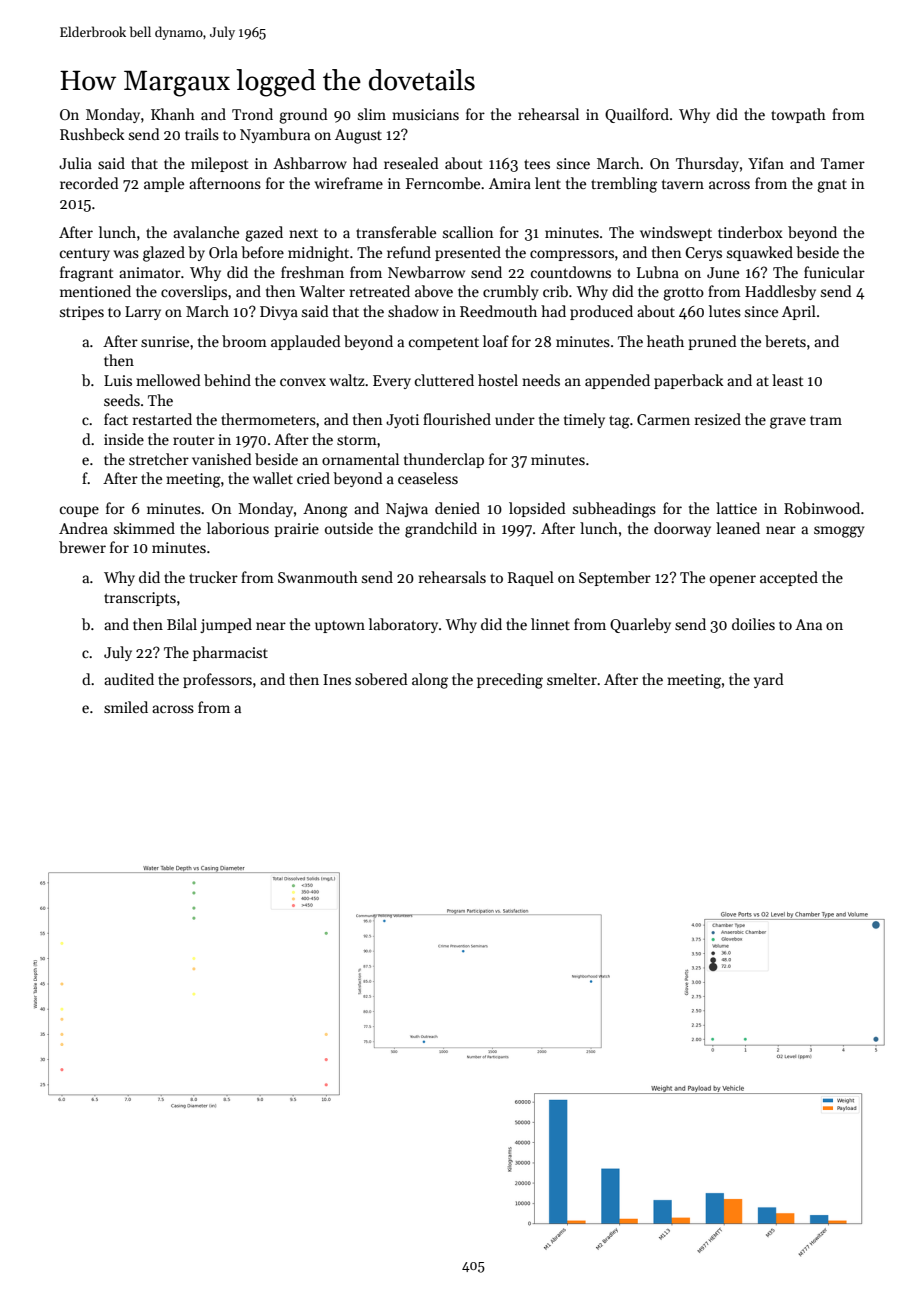  What do you see at coordinates (129, 679) in the screenshot?
I see `audited` at bounding box center [129, 679].
